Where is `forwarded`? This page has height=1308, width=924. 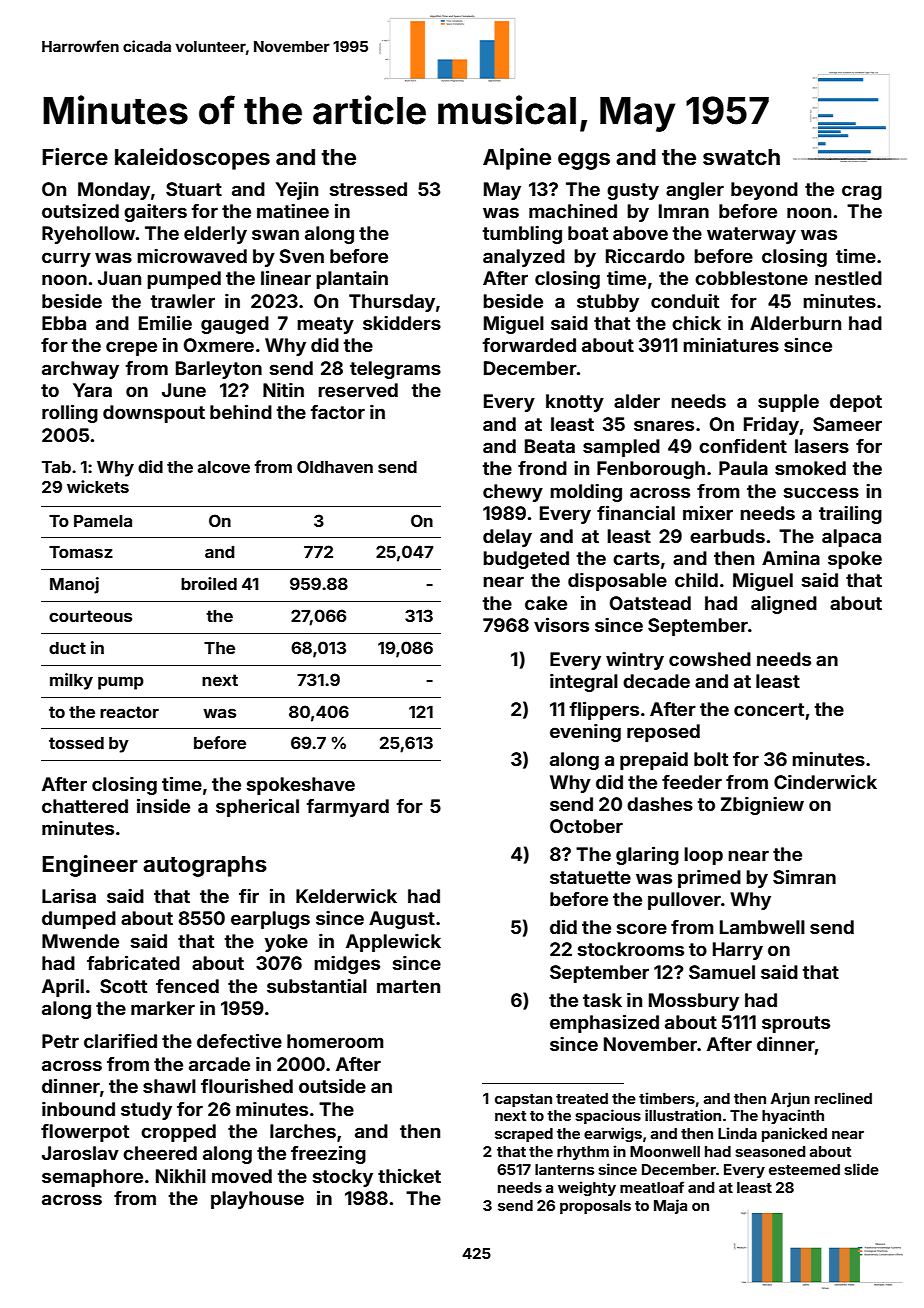
forwarded is located at coordinates (529, 345).
